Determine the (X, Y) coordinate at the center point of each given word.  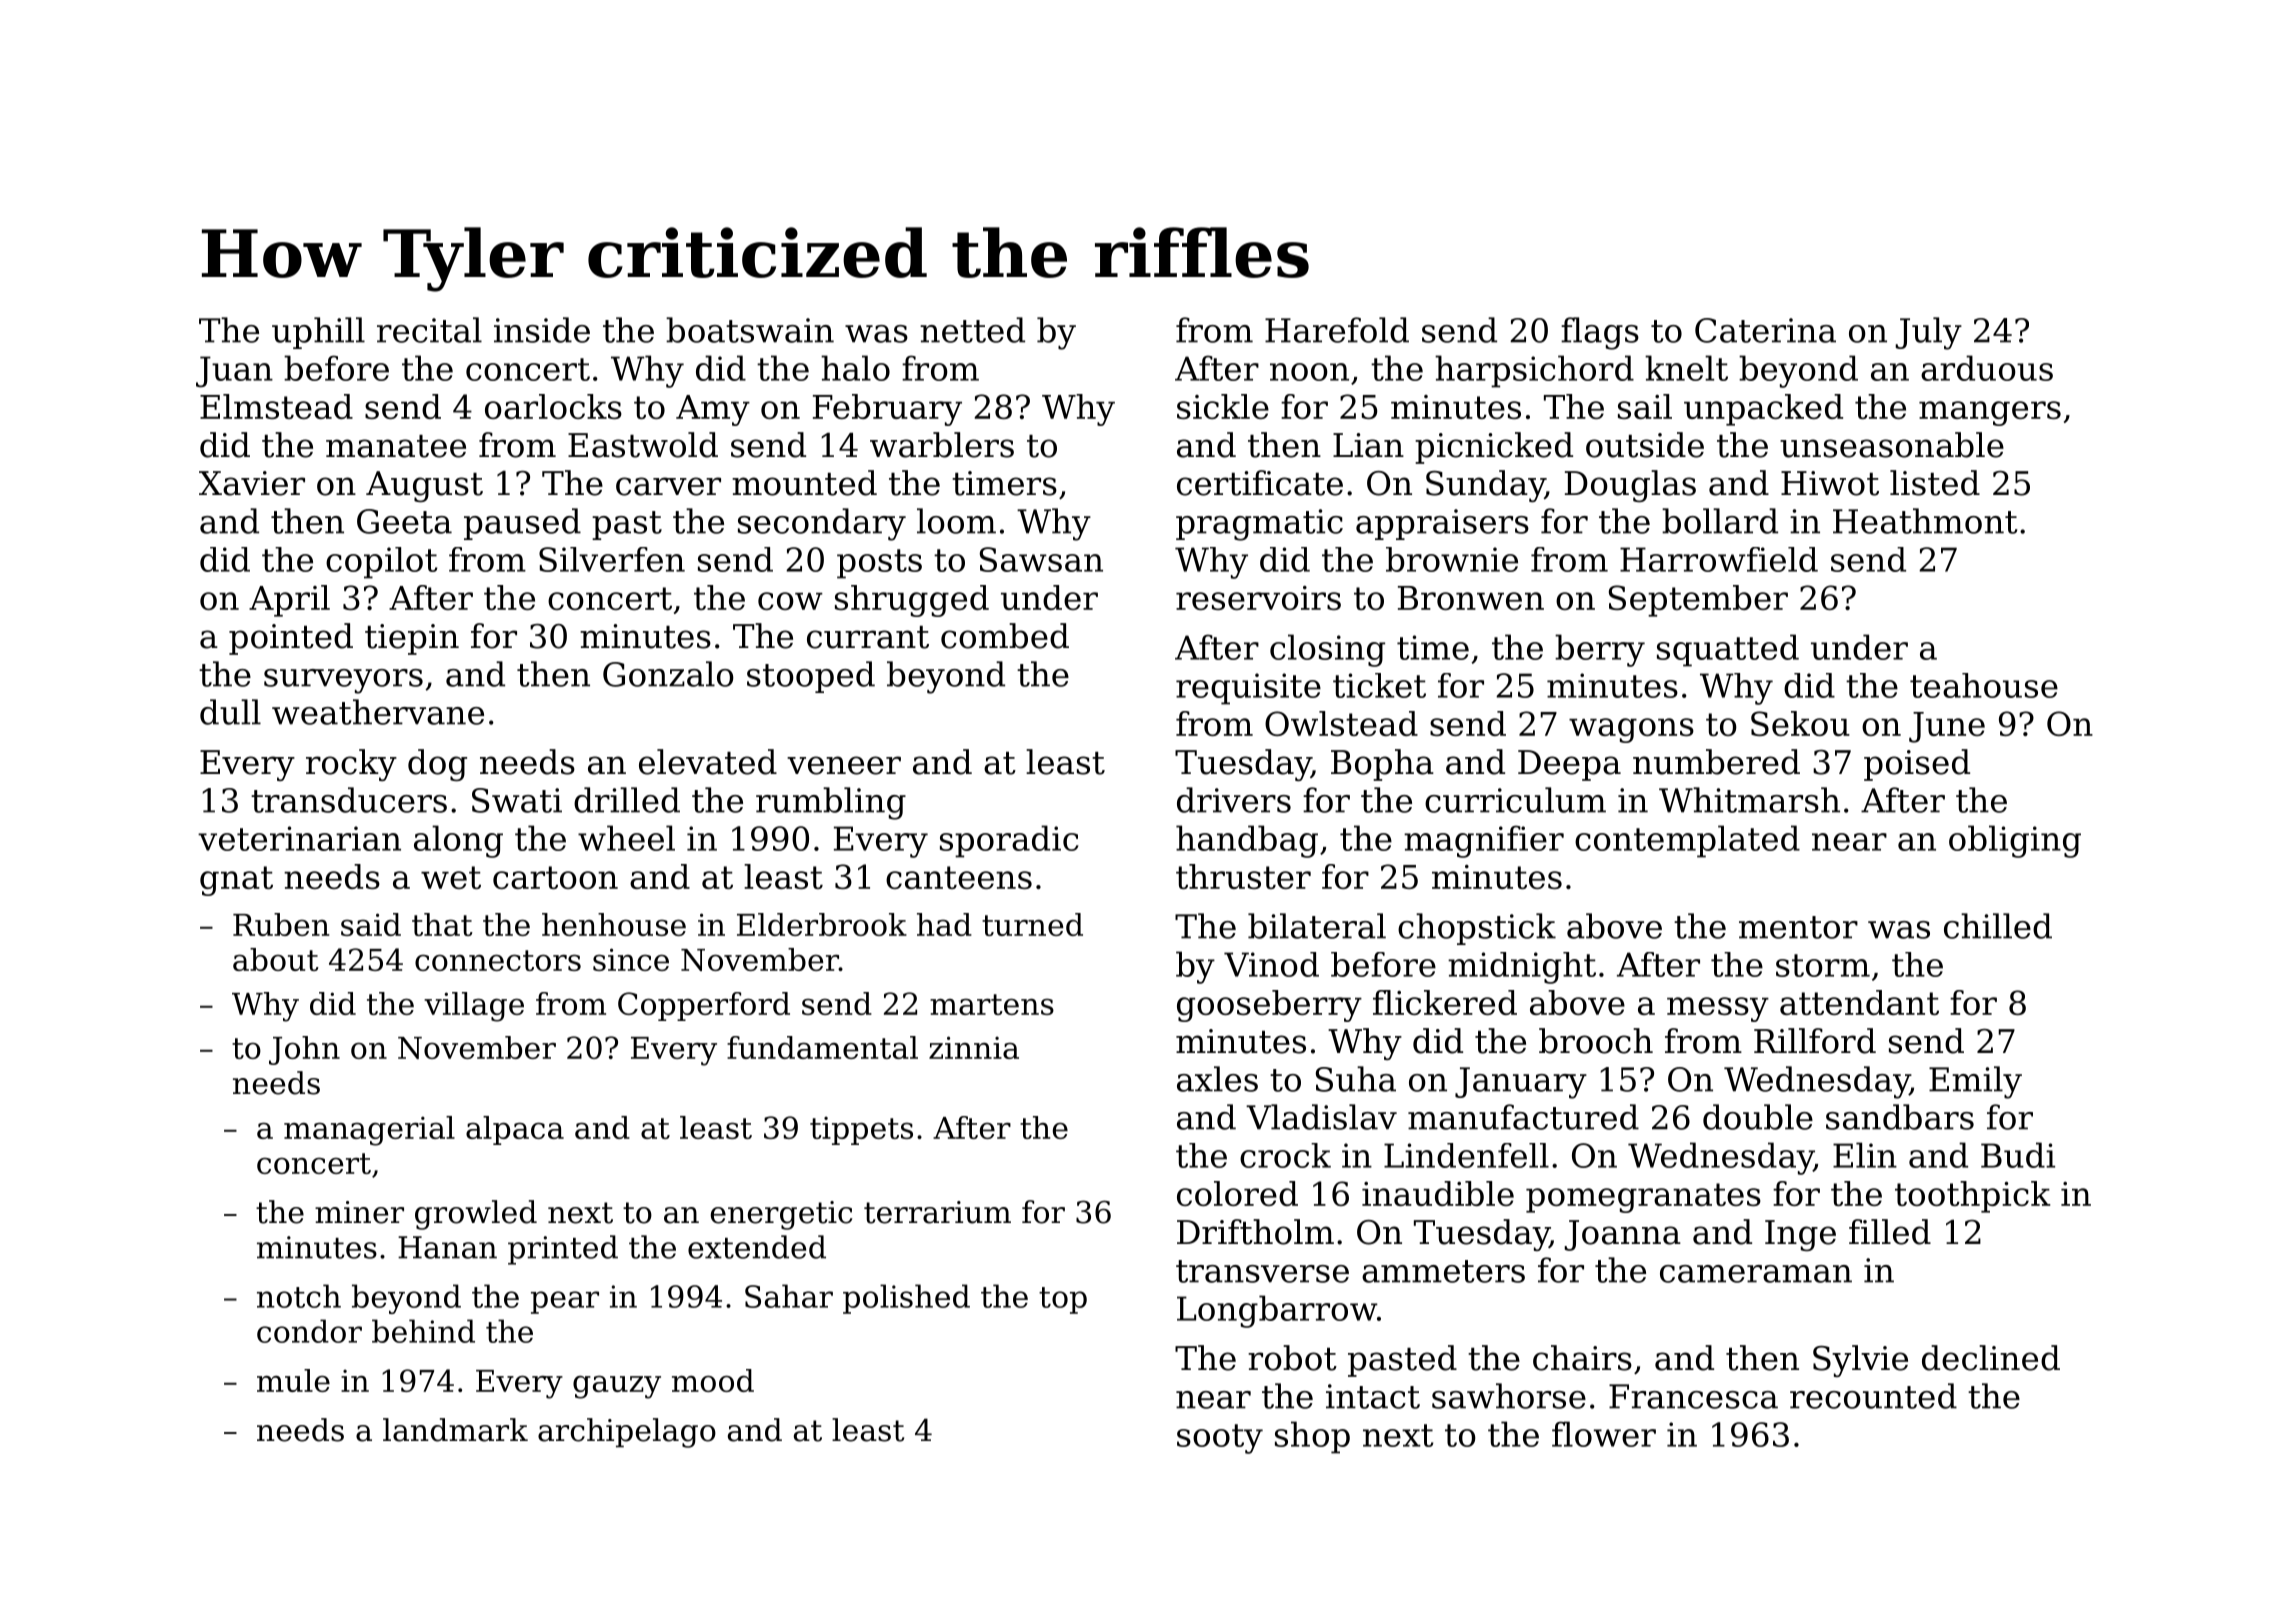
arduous (1987, 368)
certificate (1260, 483)
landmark (455, 1430)
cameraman (1756, 1274)
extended (757, 1247)
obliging (2015, 841)
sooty (1220, 1439)
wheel (626, 838)
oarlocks (553, 406)
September (1698, 601)
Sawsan (1041, 559)
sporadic (1009, 841)
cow (790, 601)
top (1063, 1300)
